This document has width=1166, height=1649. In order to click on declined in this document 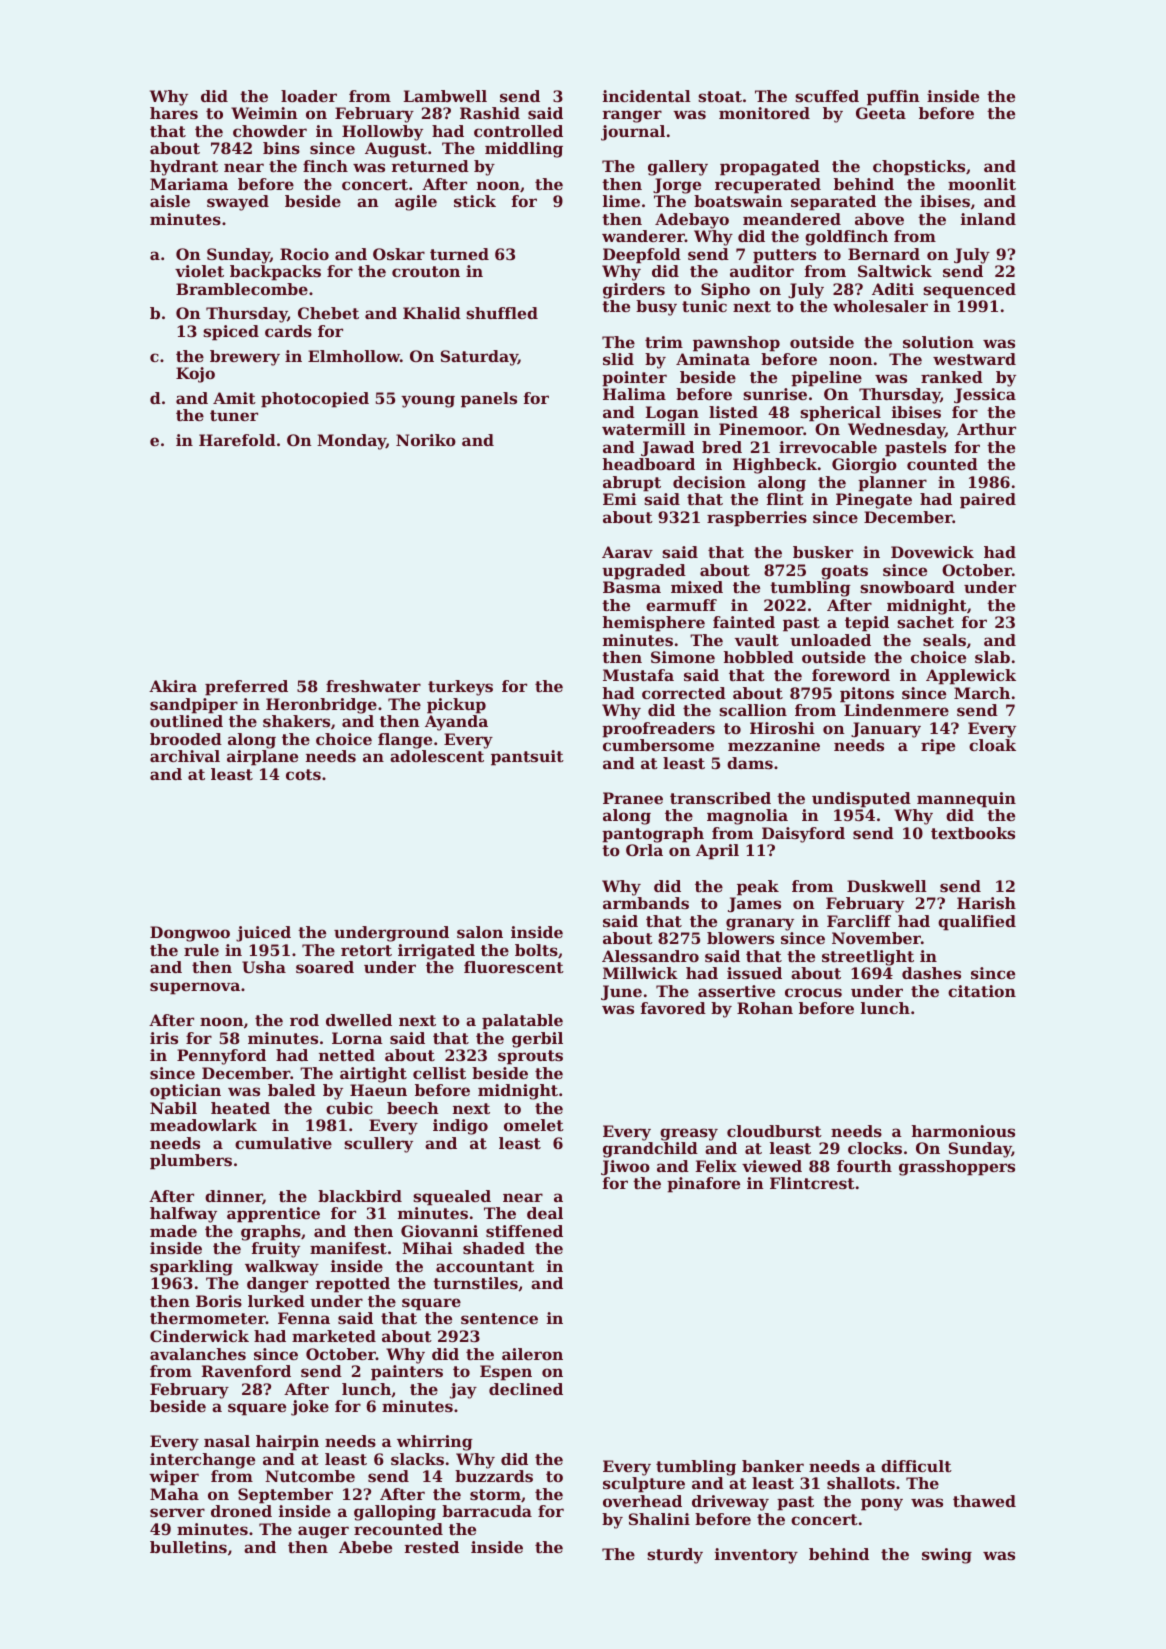, I will do `click(526, 1389)`.
